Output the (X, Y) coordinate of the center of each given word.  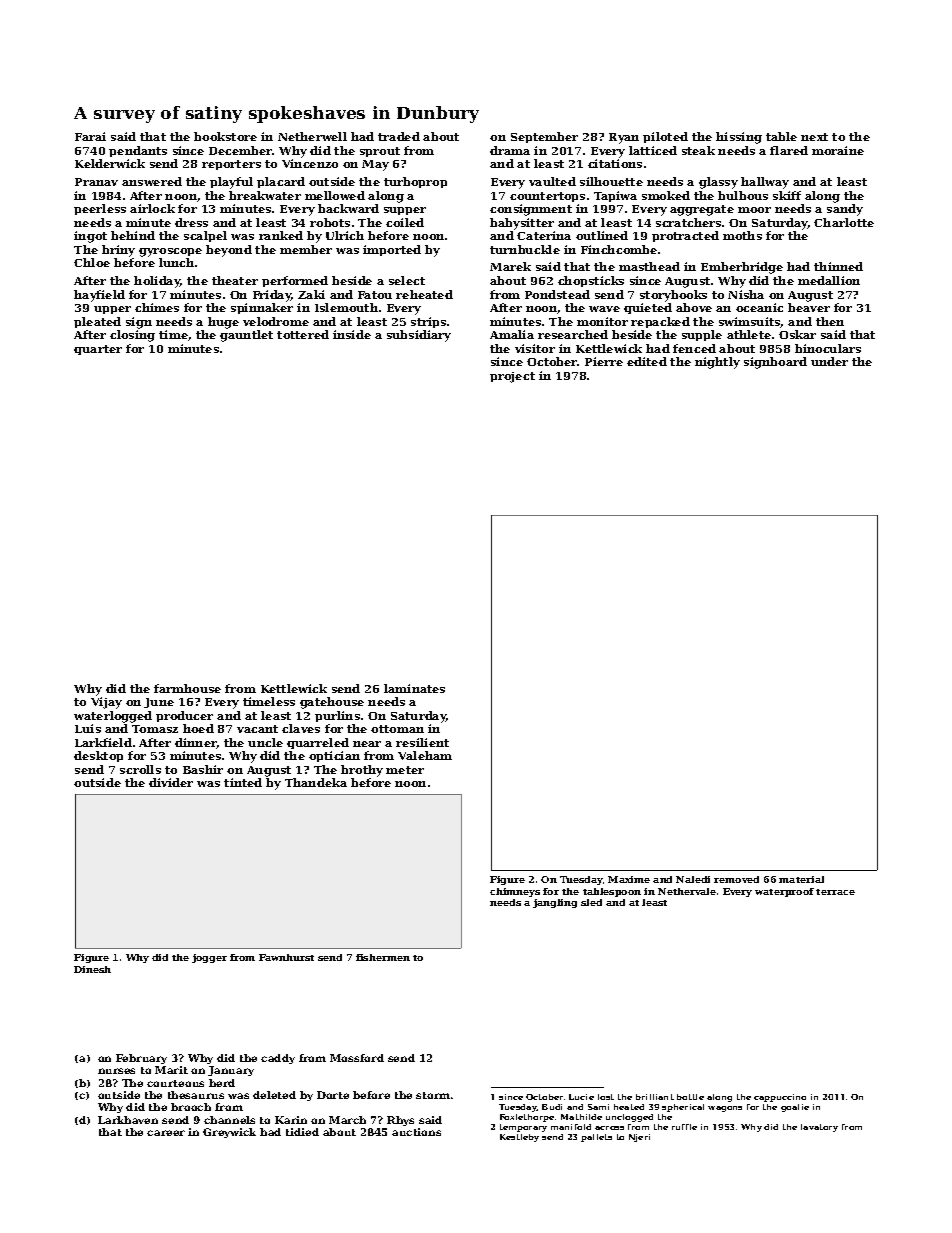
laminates (414, 688)
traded (399, 136)
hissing (739, 138)
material (801, 879)
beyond (229, 251)
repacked (660, 322)
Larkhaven (128, 1120)
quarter (98, 350)
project (512, 377)
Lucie (581, 1097)
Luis (88, 728)
